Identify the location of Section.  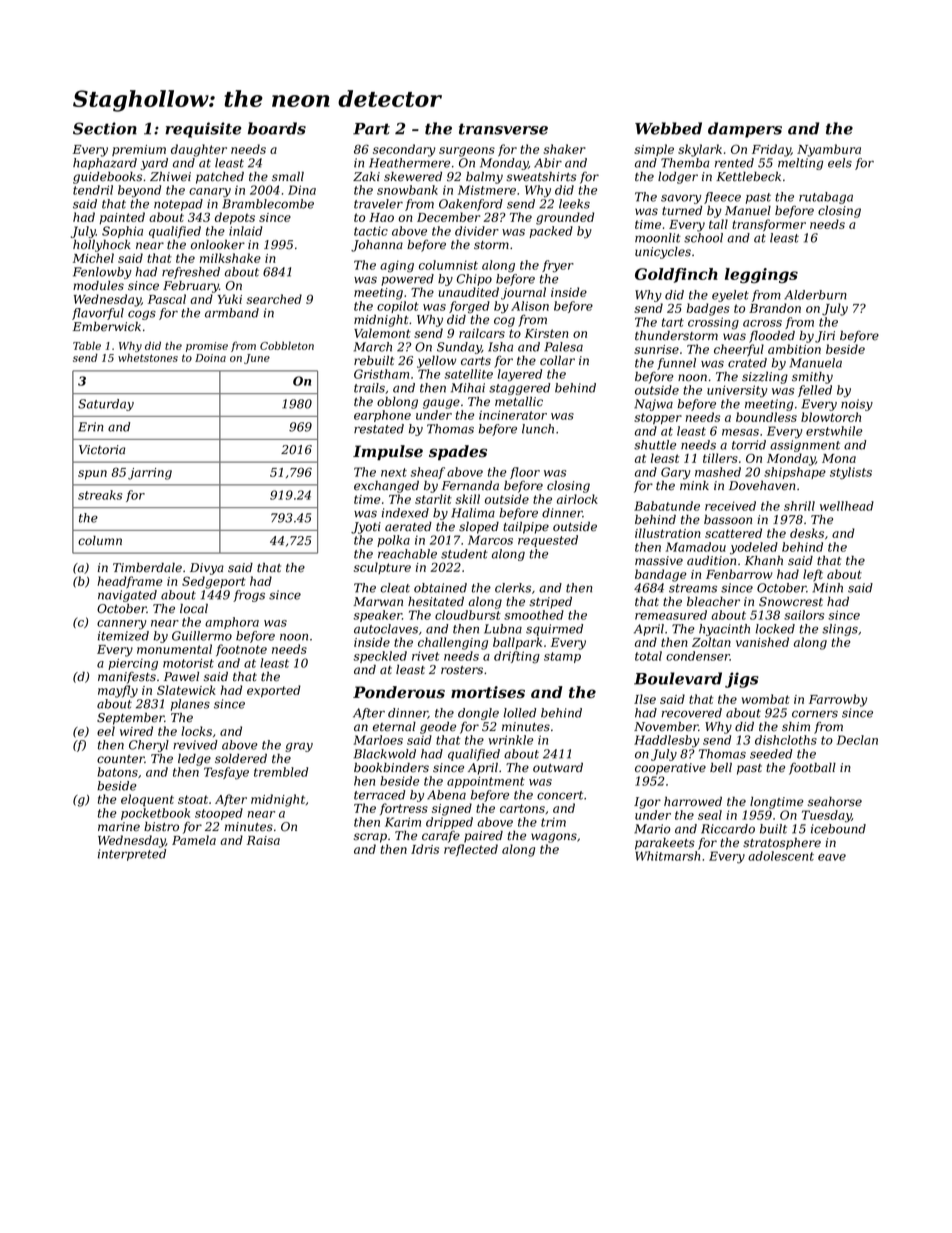
(105, 128).
